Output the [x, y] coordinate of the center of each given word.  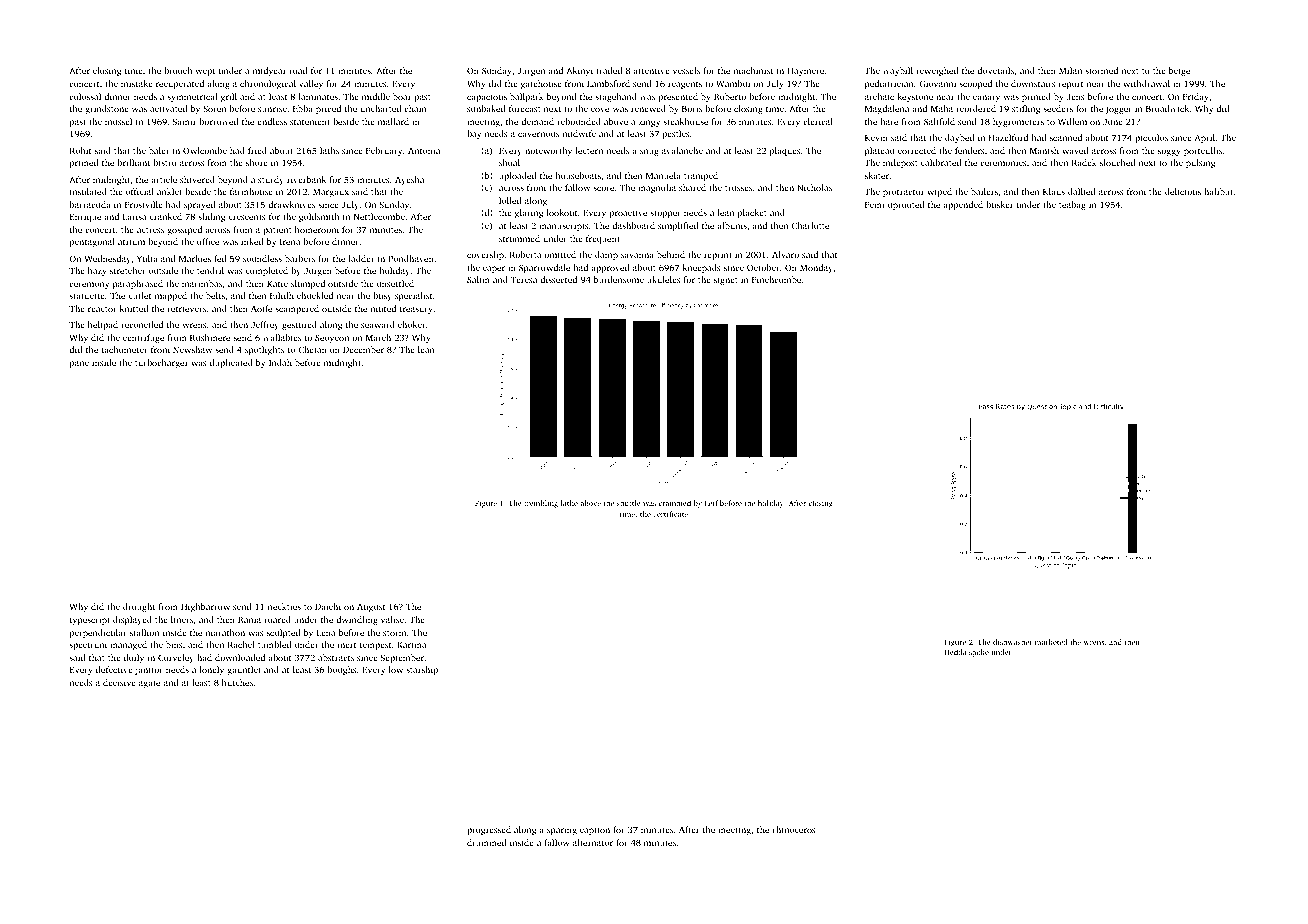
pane [79, 364]
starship [422, 670]
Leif [711, 503]
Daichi [328, 606]
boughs [342, 670]
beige [1179, 71]
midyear [269, 71]
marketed [1051, 642]
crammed [675, 503]
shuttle [629, 503]
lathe [569, 503]
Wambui [733, 83]
